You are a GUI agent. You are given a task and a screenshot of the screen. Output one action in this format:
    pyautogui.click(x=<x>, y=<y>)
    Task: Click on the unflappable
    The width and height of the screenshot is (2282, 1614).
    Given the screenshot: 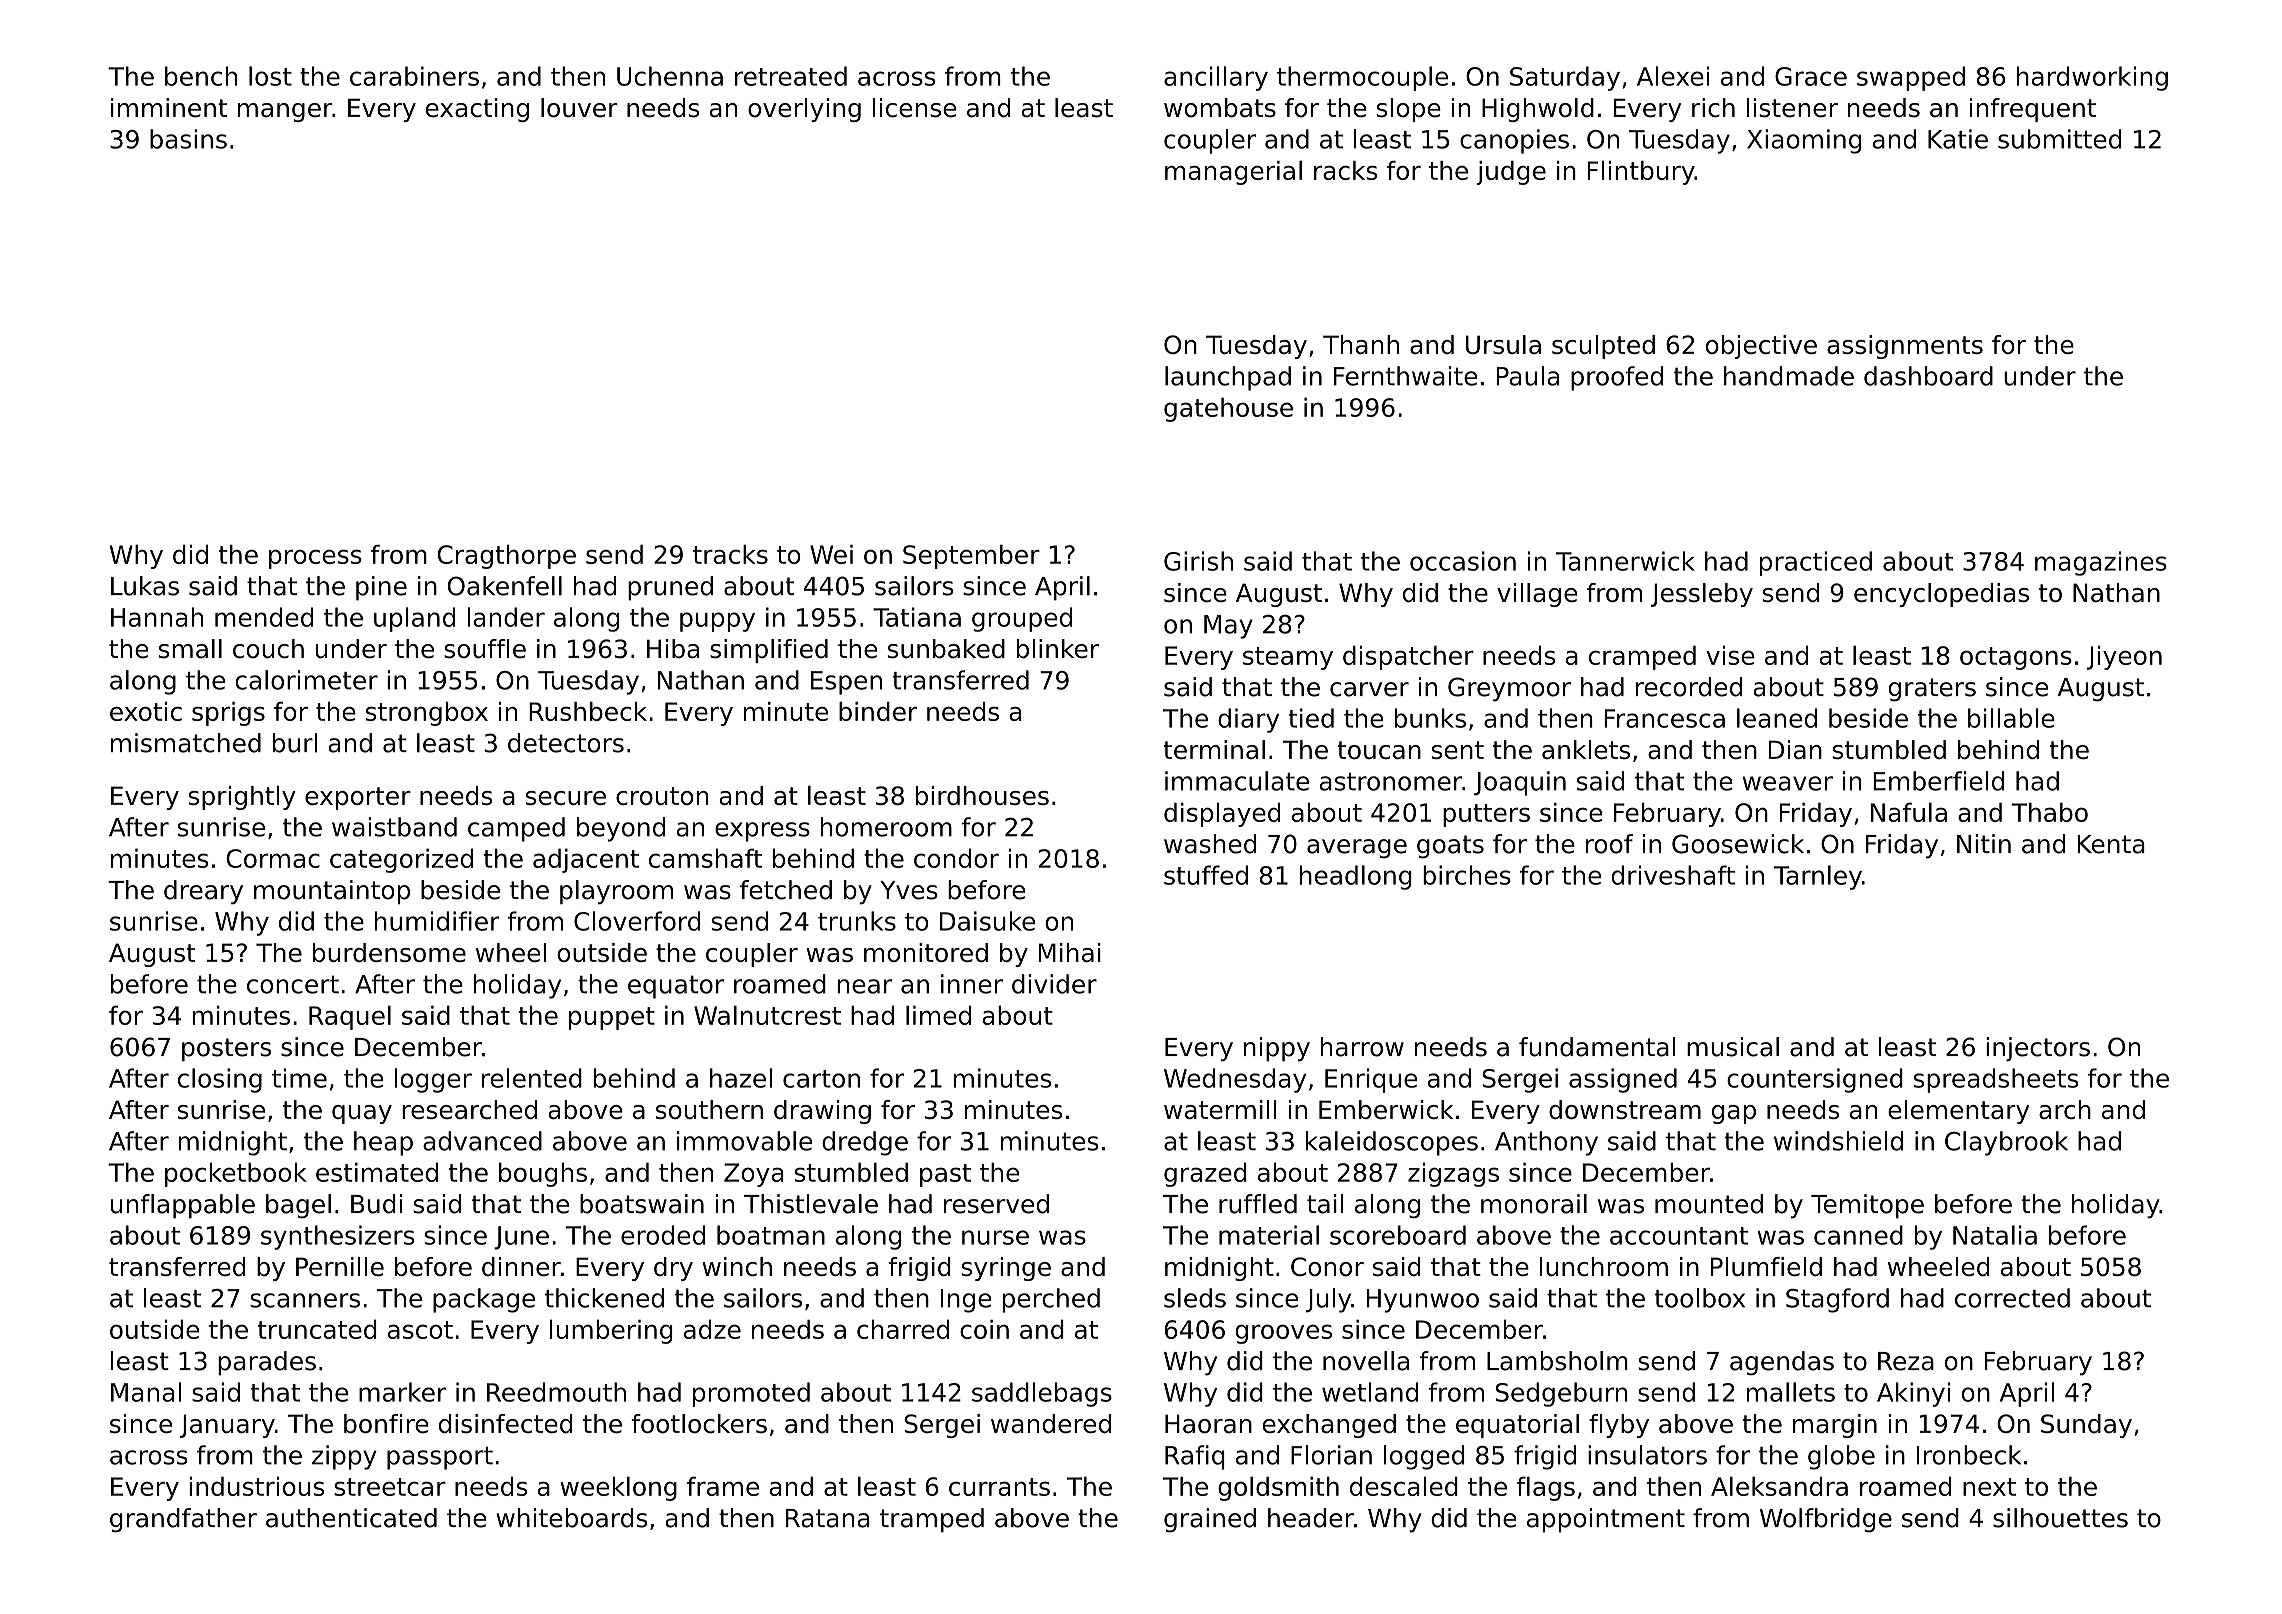 What is the action you would take?
    pyautogui.click(x=183, y=1206)
